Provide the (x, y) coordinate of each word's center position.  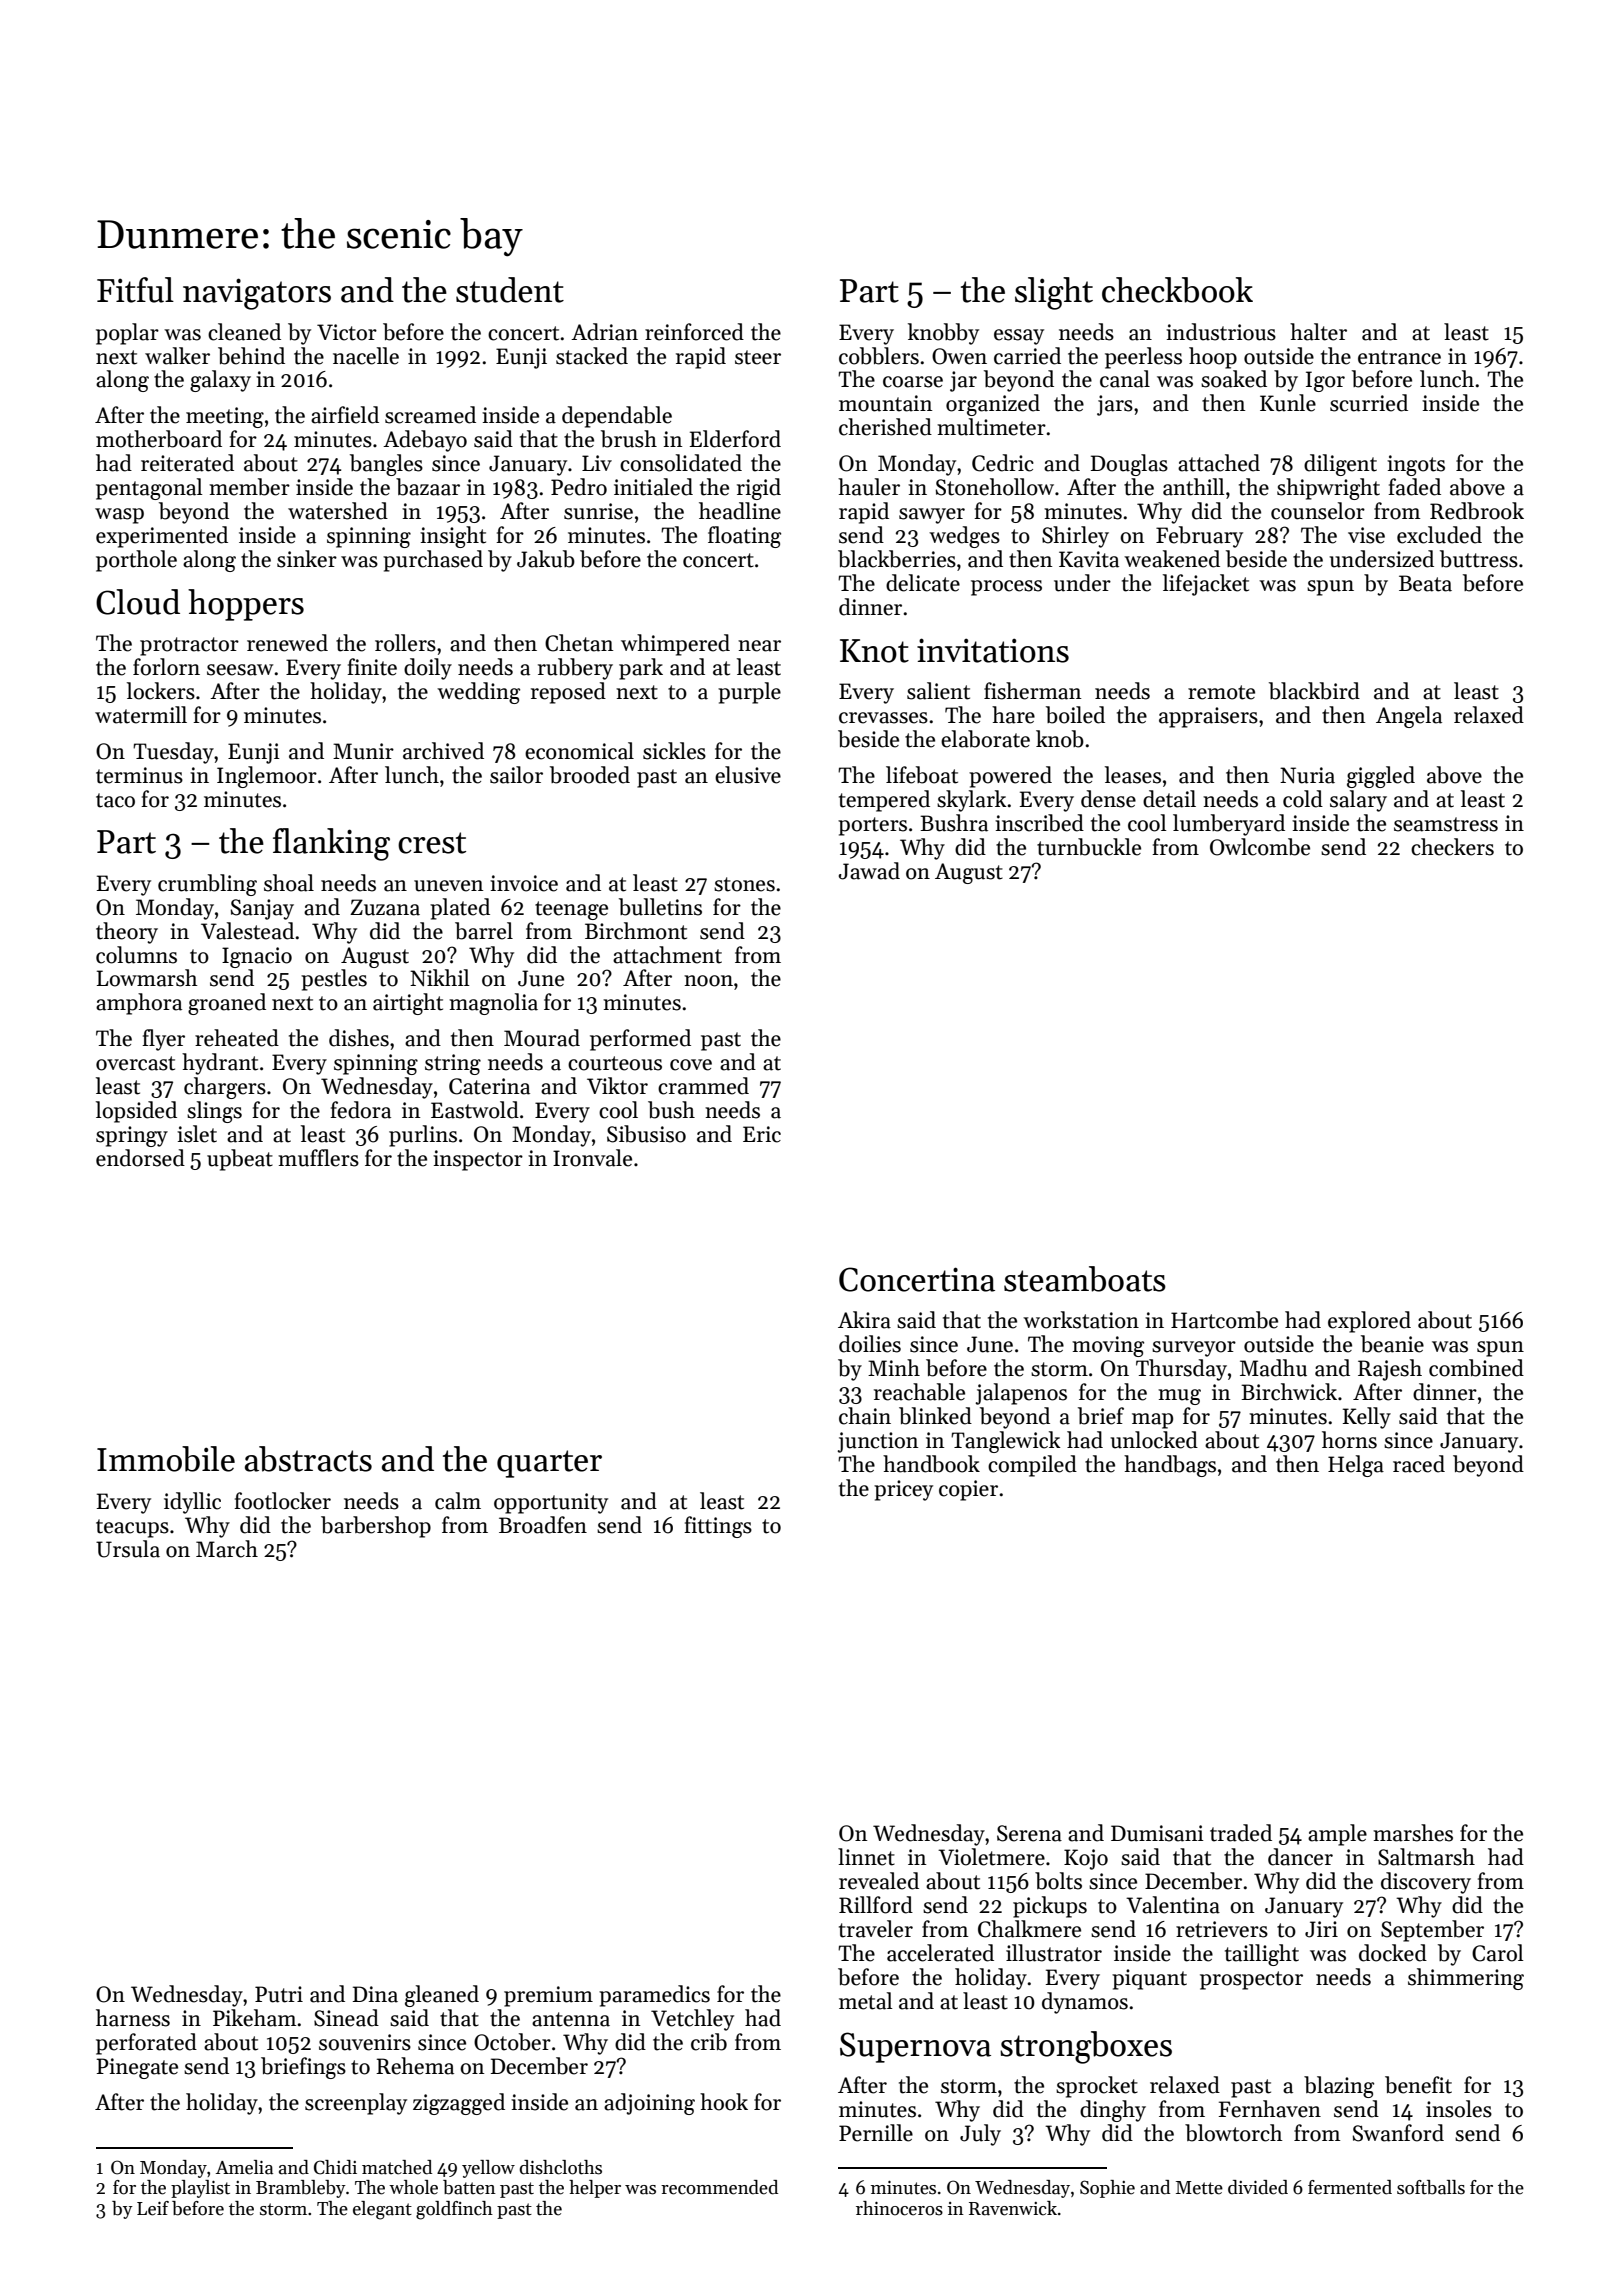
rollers (405, 643)
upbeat (240, 1160)
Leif (153, 2208)
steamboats (1085, 1279)
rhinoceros (899, 2208)
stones (744, 884)
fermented (1350, 2187)
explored (1369, 1322)
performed (640, 1040)
